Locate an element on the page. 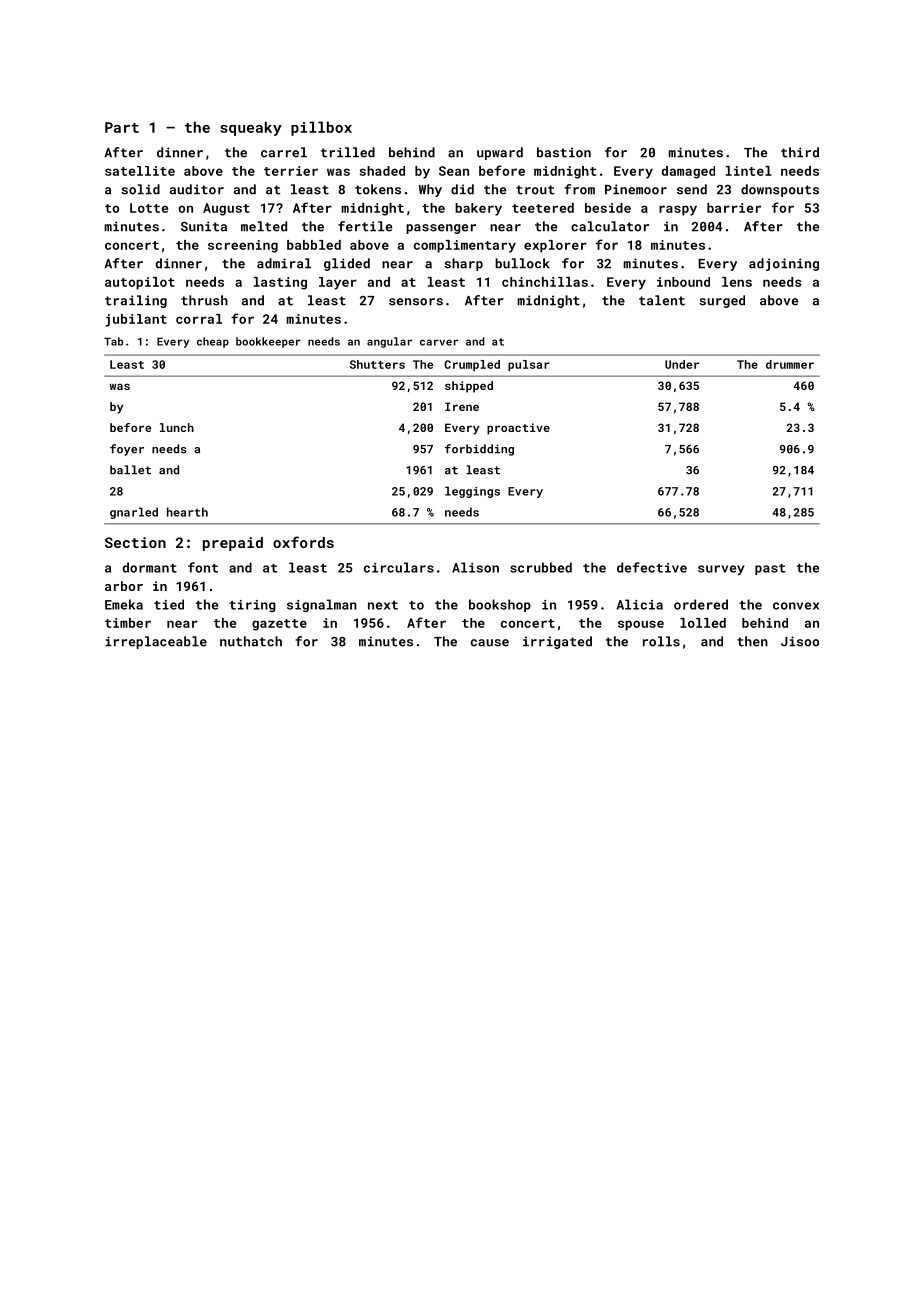  admiral is located at coordinates (284, 263).
